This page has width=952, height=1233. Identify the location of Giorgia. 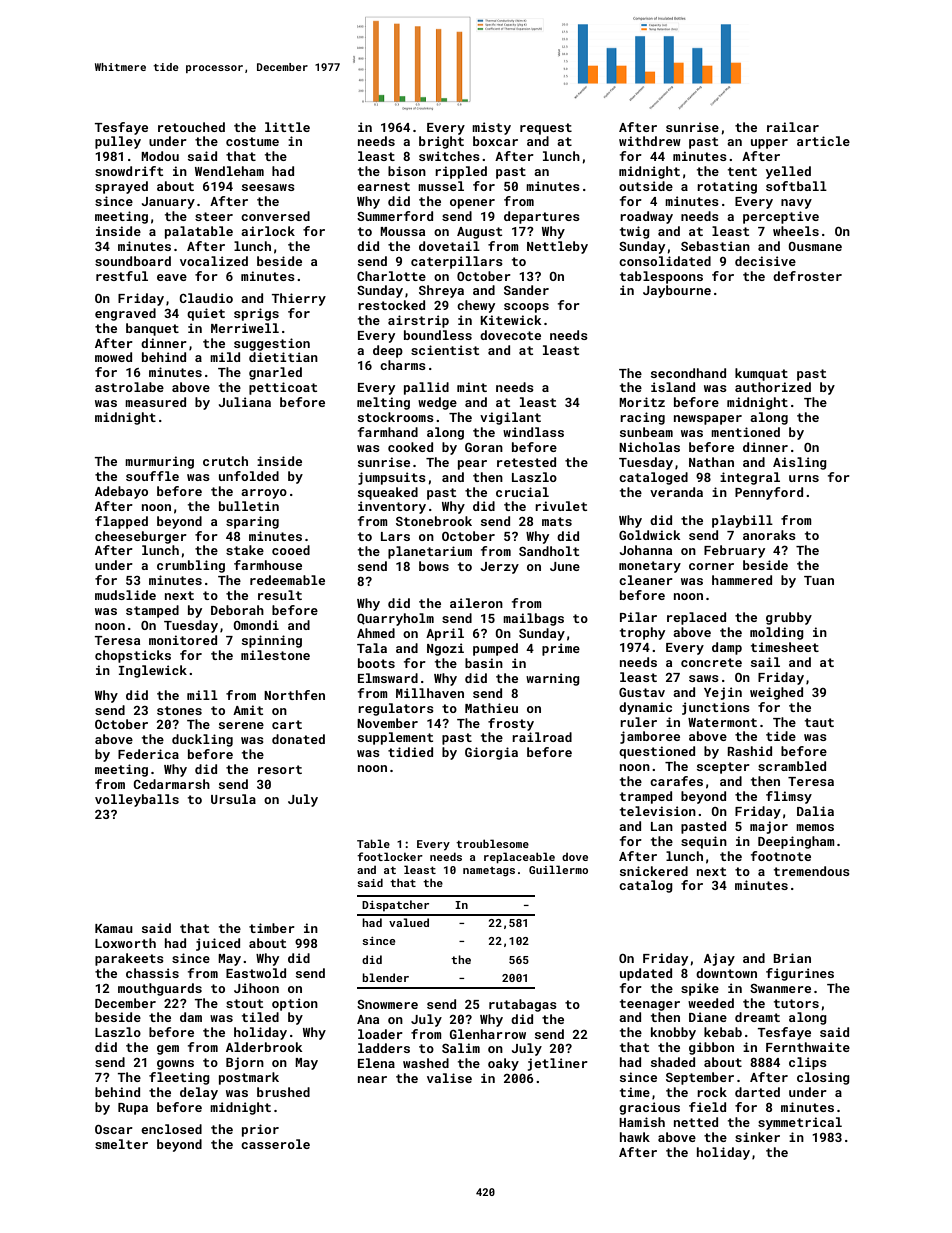
(491, 753).
